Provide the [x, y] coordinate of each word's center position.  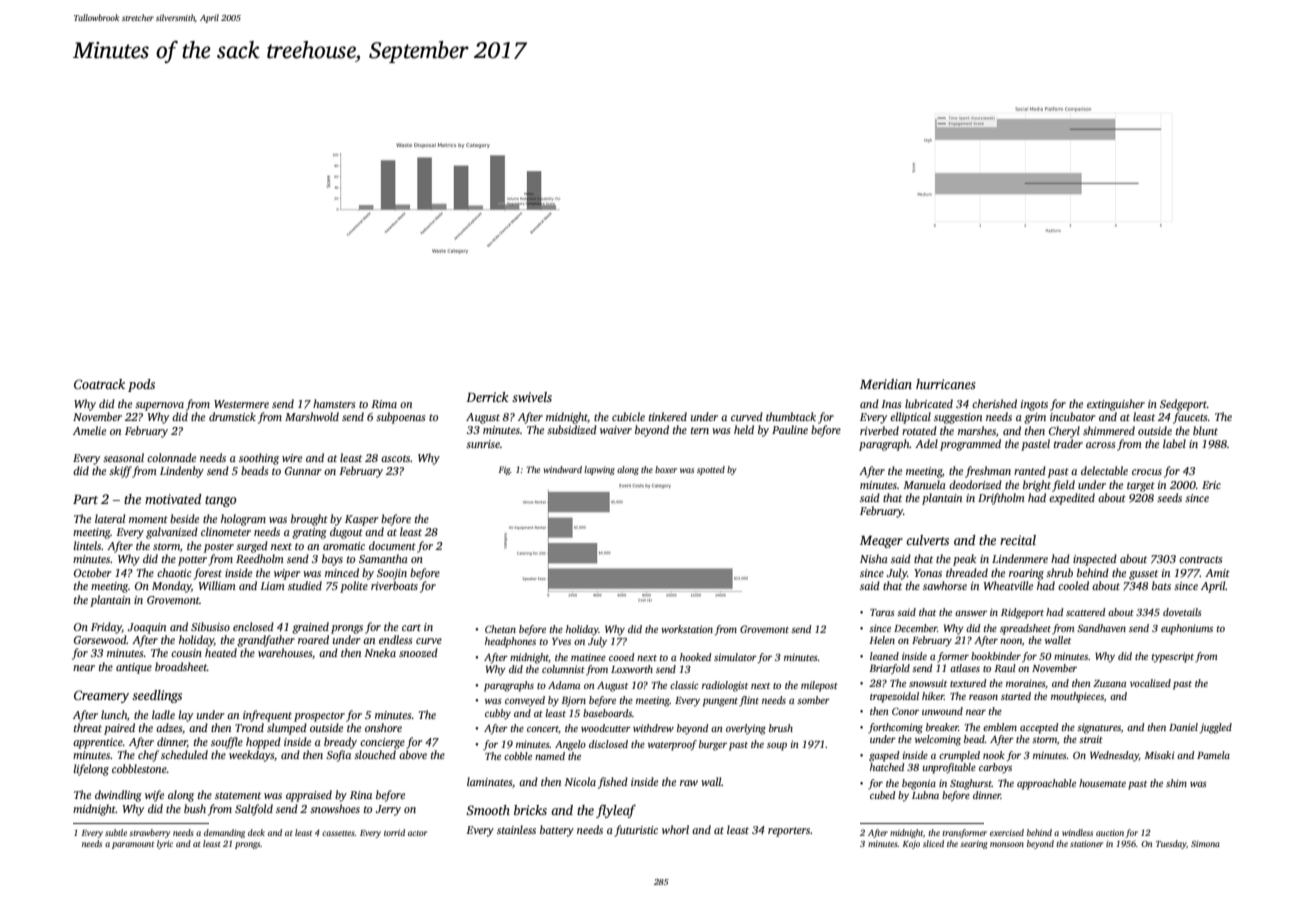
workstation [687, 629]
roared [313, 639]
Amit [1217, 573]
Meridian [886, 384]
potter [192, 561]
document [392, 545]
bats [1161, 585]
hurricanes [946, 384]
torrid [394, 832]
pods [141, 385]
